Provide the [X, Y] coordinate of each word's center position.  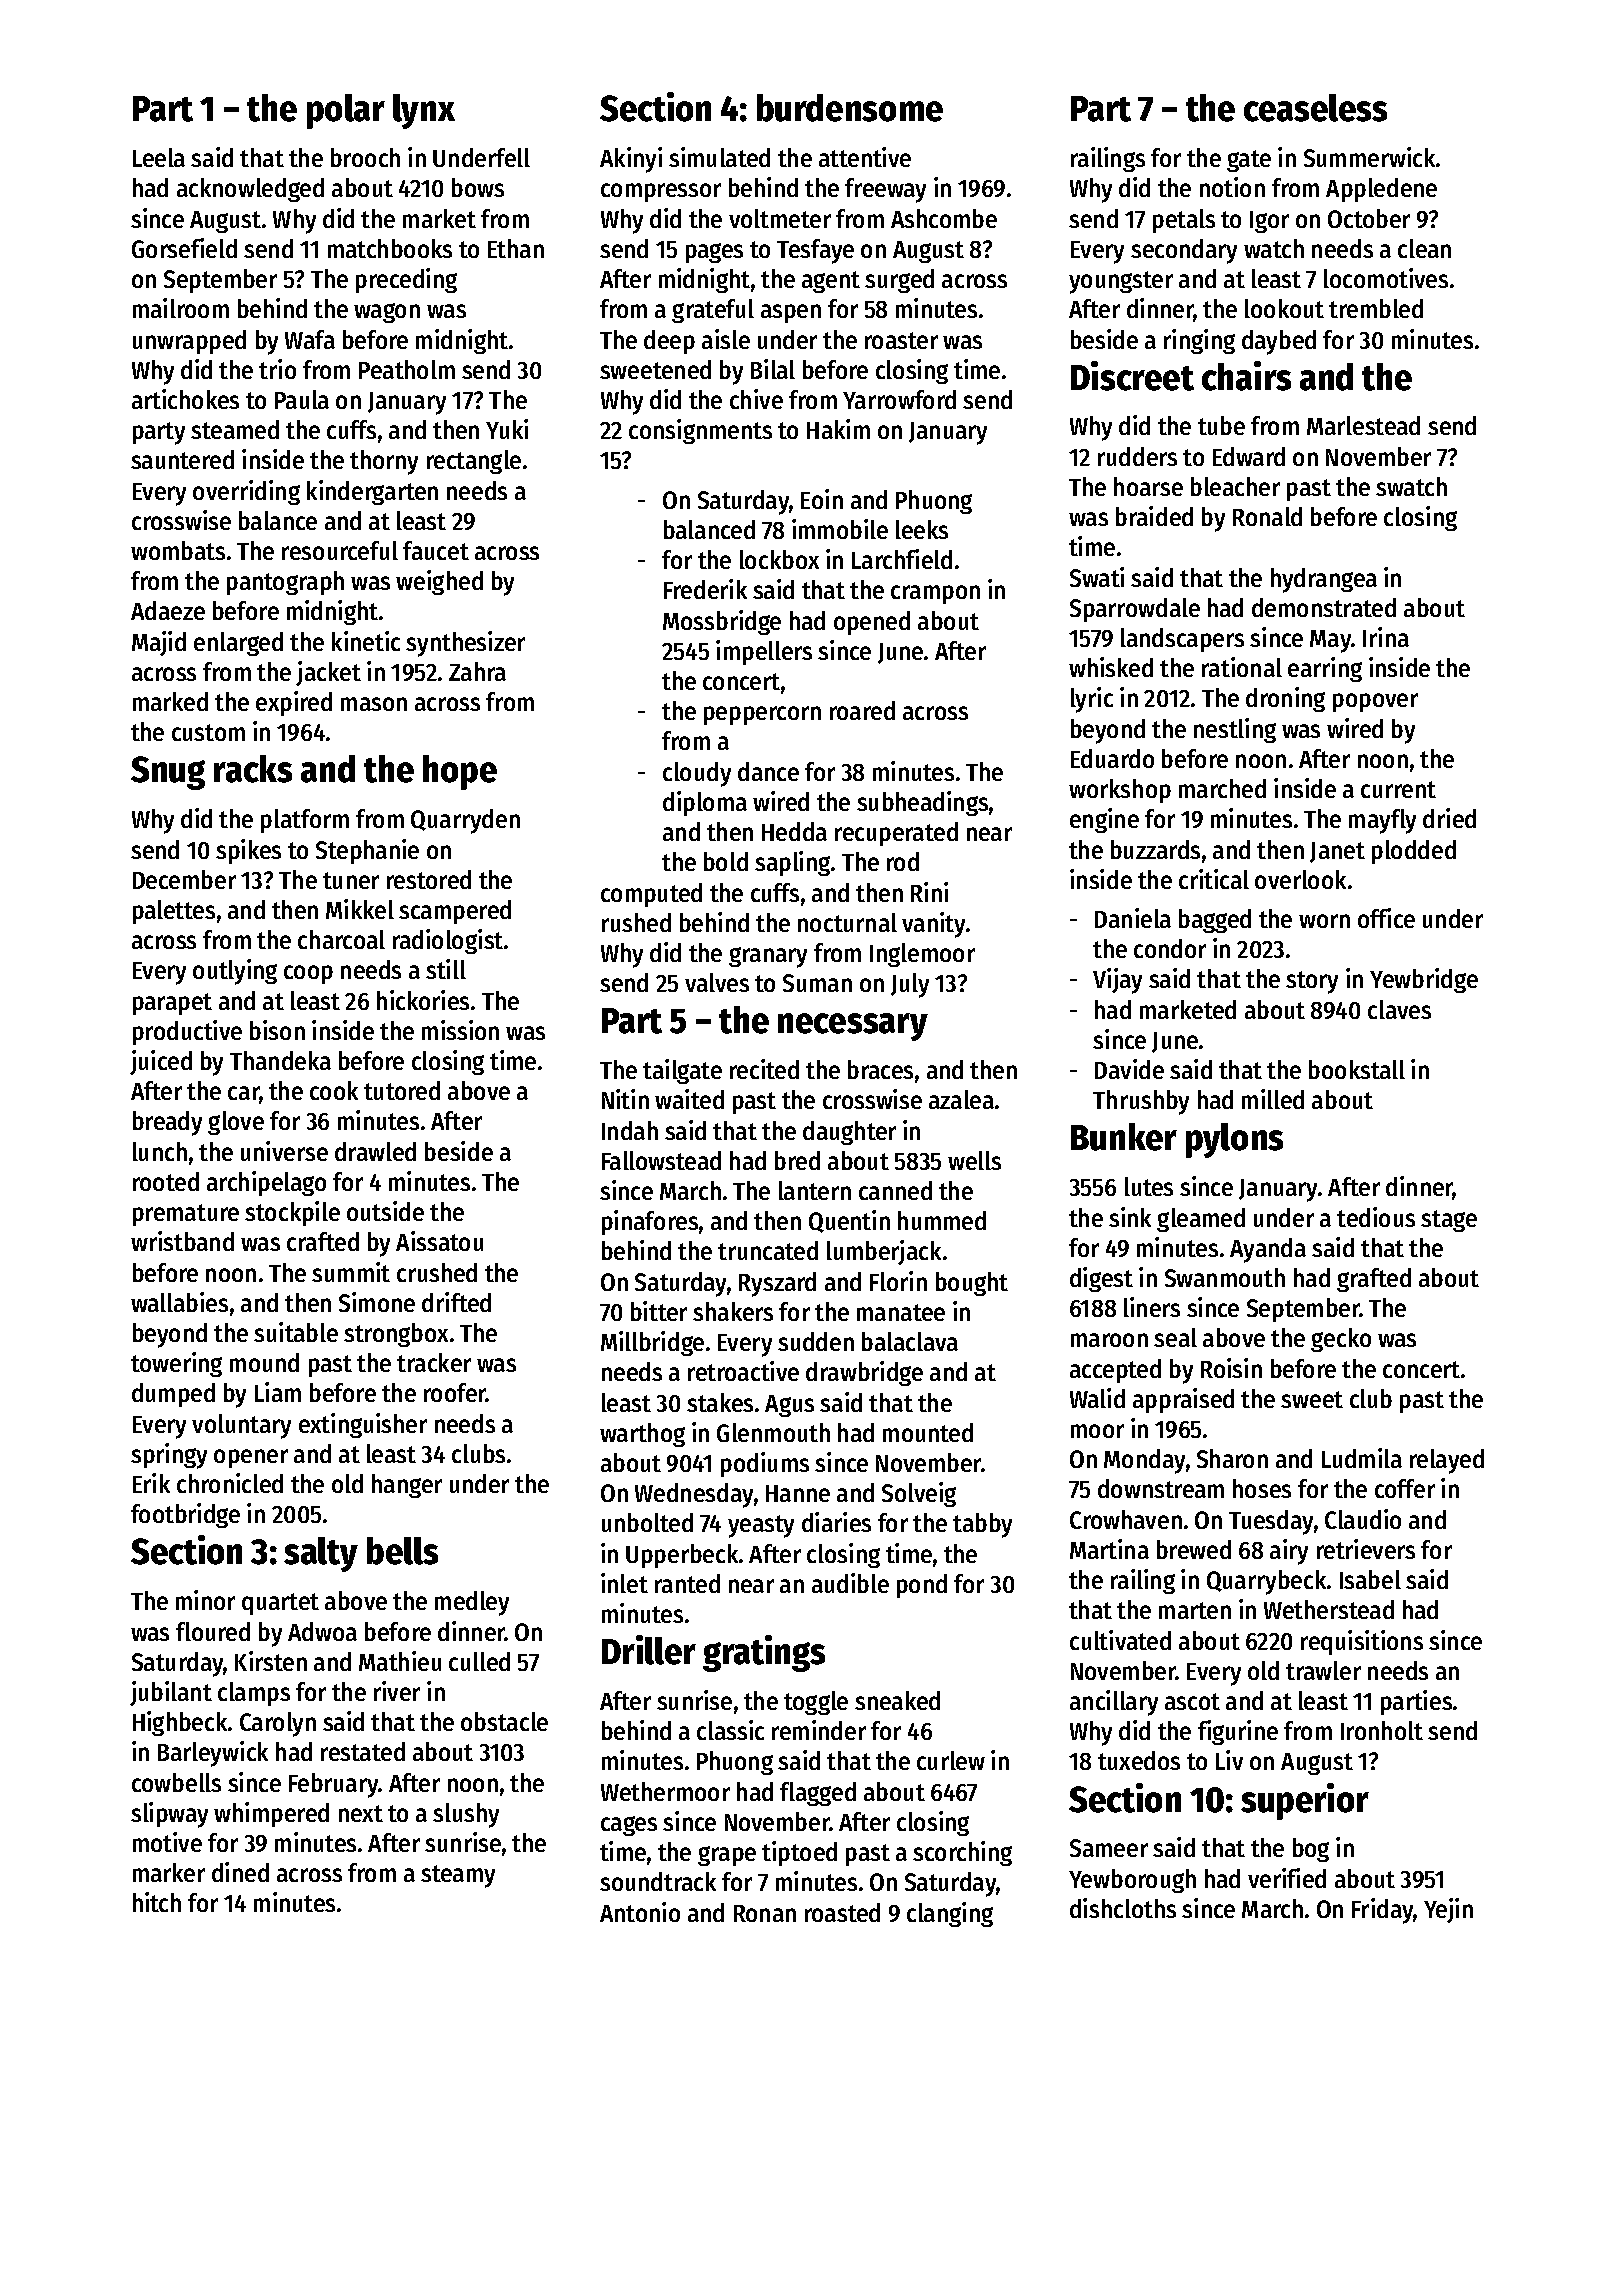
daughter [849, 1133]
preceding [406, 280]
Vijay [1117, 981]
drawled [375, 1151]
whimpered [271, 1814]
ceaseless [1315, 108]
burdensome [850, 108]
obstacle [504, 1721]
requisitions [1362, 1642]
